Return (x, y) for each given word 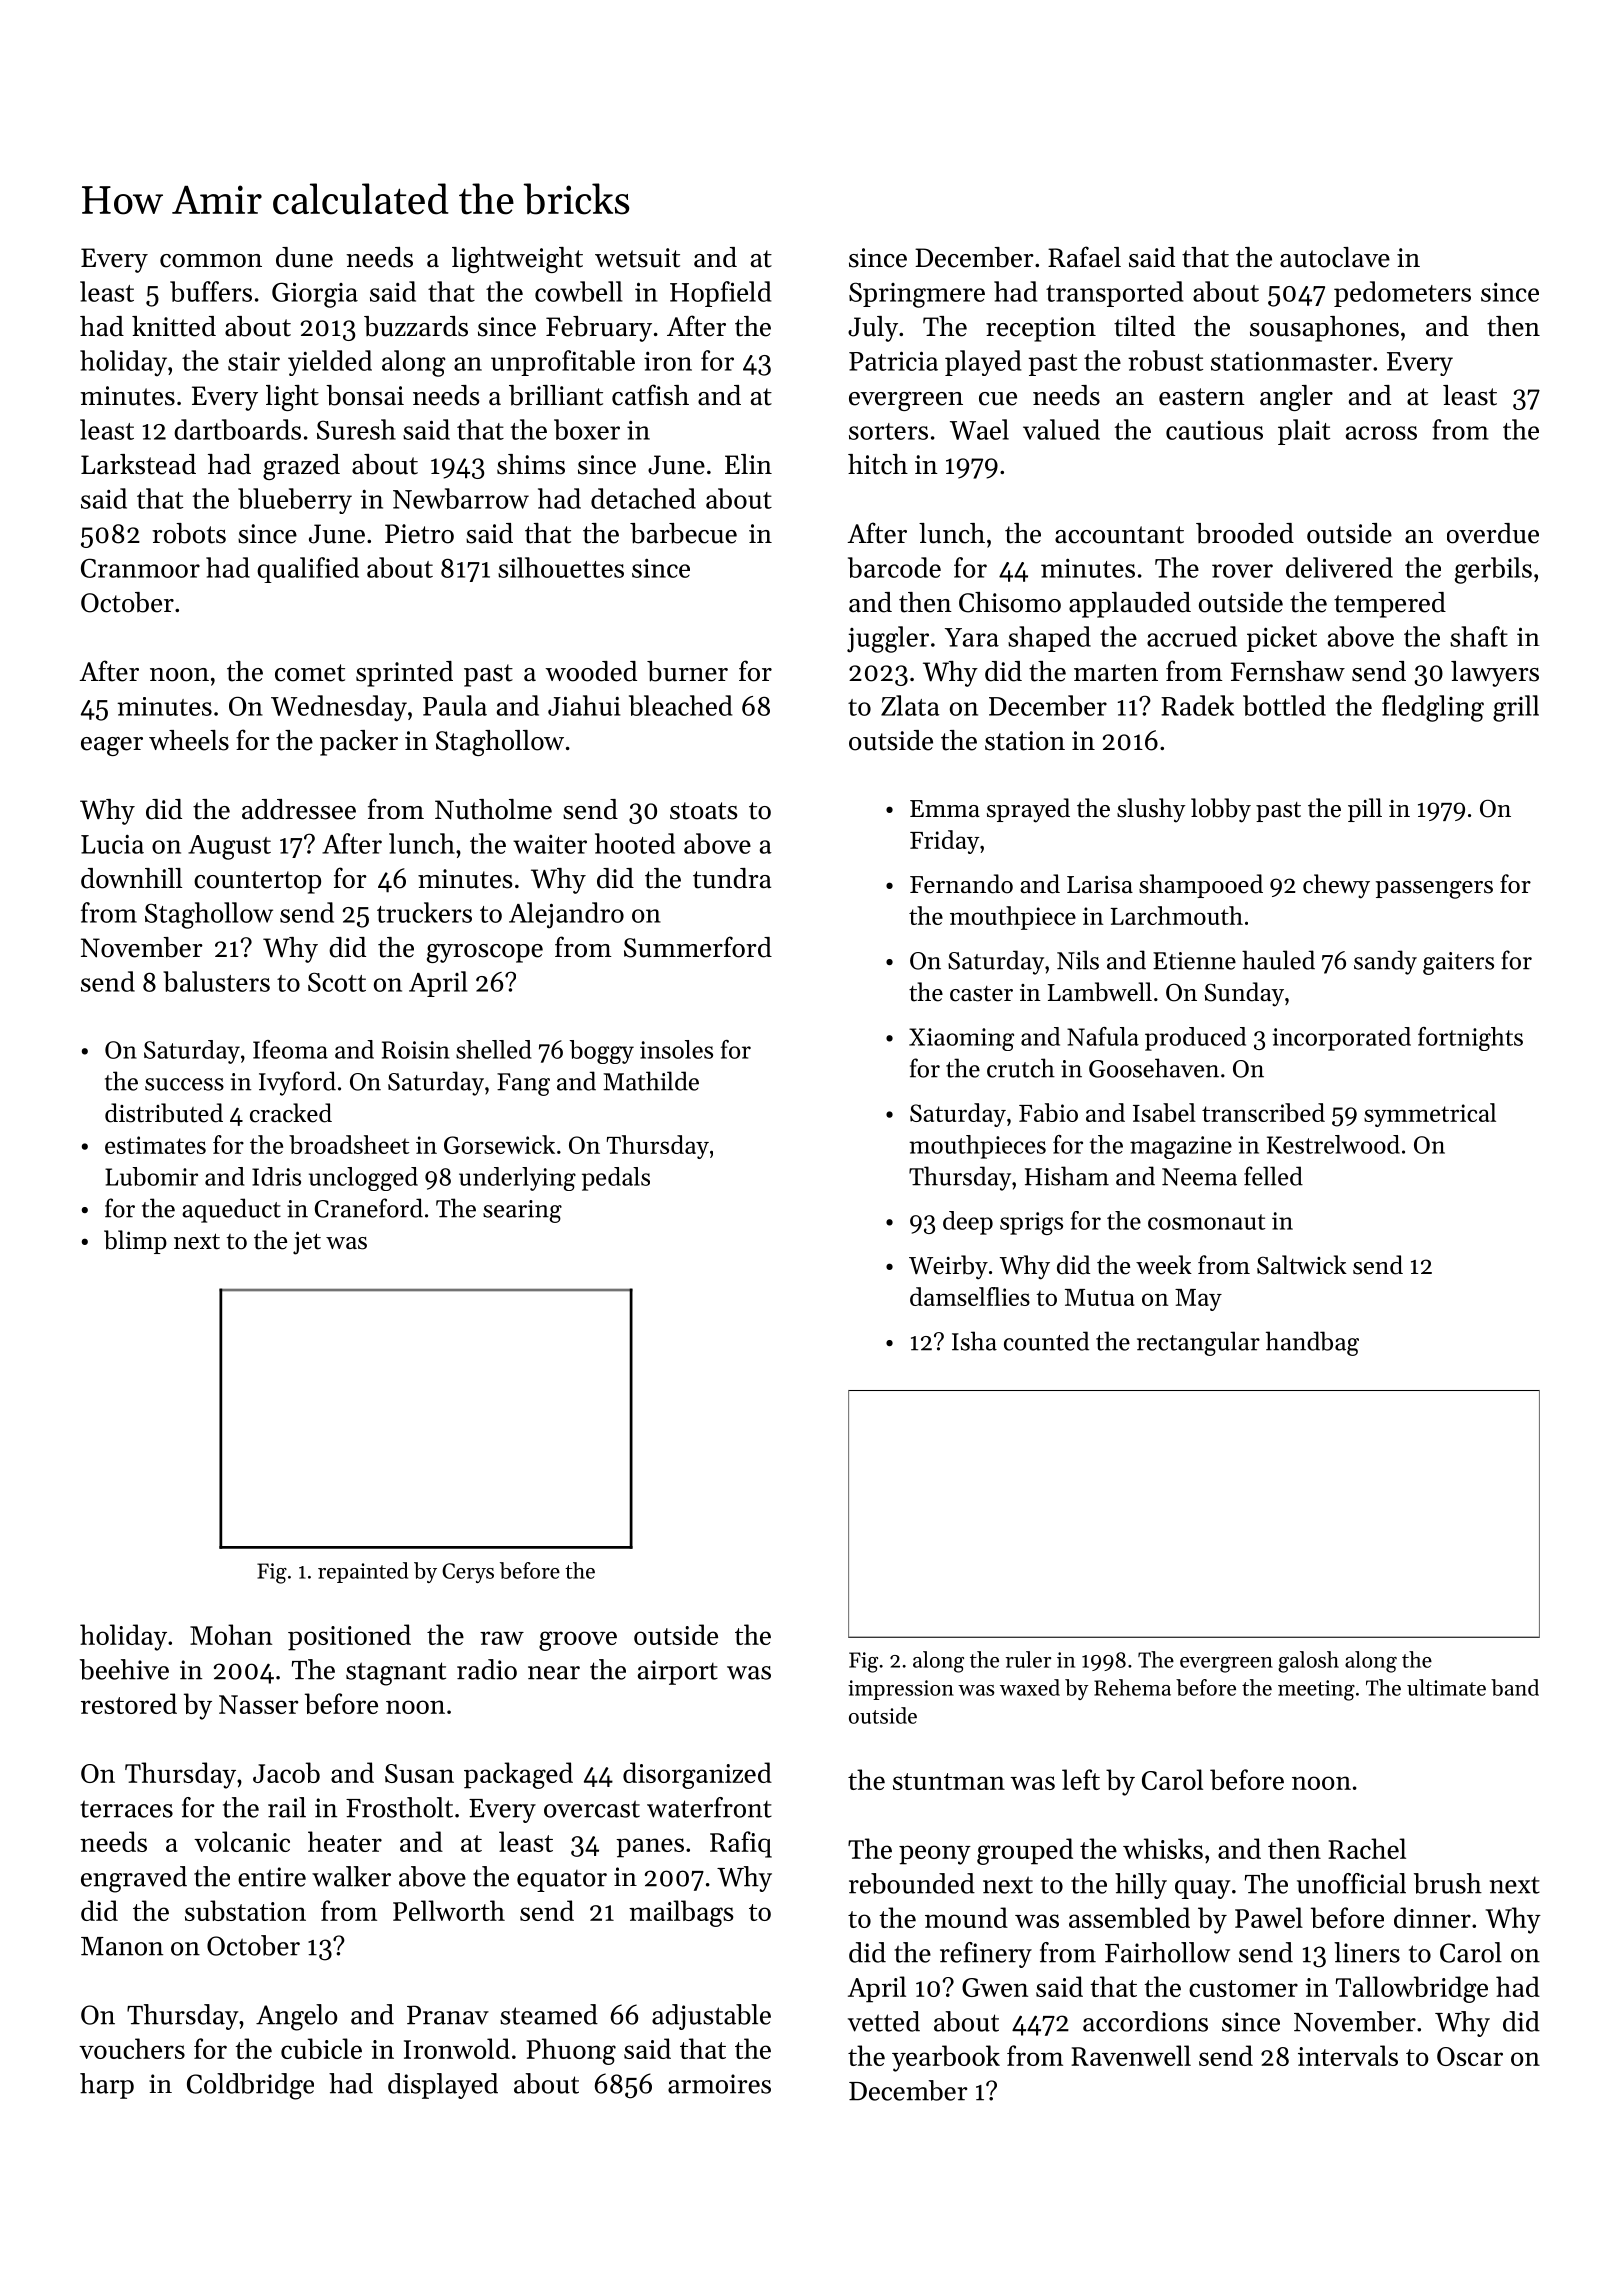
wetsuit (637, 258)
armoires (719, 2084)
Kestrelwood (1333, 1144)
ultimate (1446, 1687)
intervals (1348, 2055)
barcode (894, 567)
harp (107, 2086)
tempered (1390, 605)
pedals (616, 1179)
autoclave (1335, 257)
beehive (124, 1669)
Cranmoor (140, 568)
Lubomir (151, 1176)
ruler (1028, 1659)
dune (304, 257)
